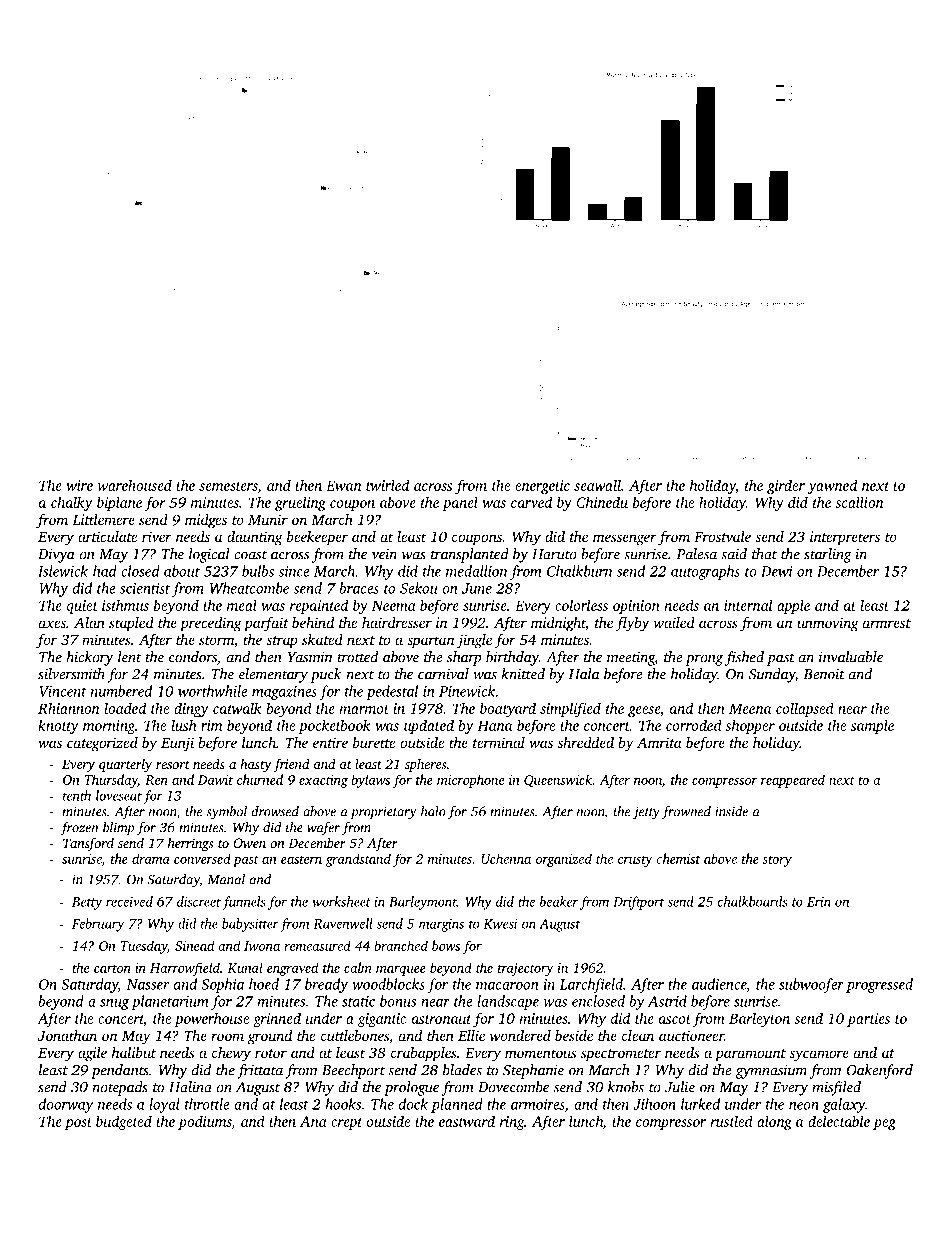 Image resolution: width=952 pixels, height=1233 pixels. What do you see at coordinates (425, 765) in the page?
I see `spheres` at bounding box center [425, 765].
